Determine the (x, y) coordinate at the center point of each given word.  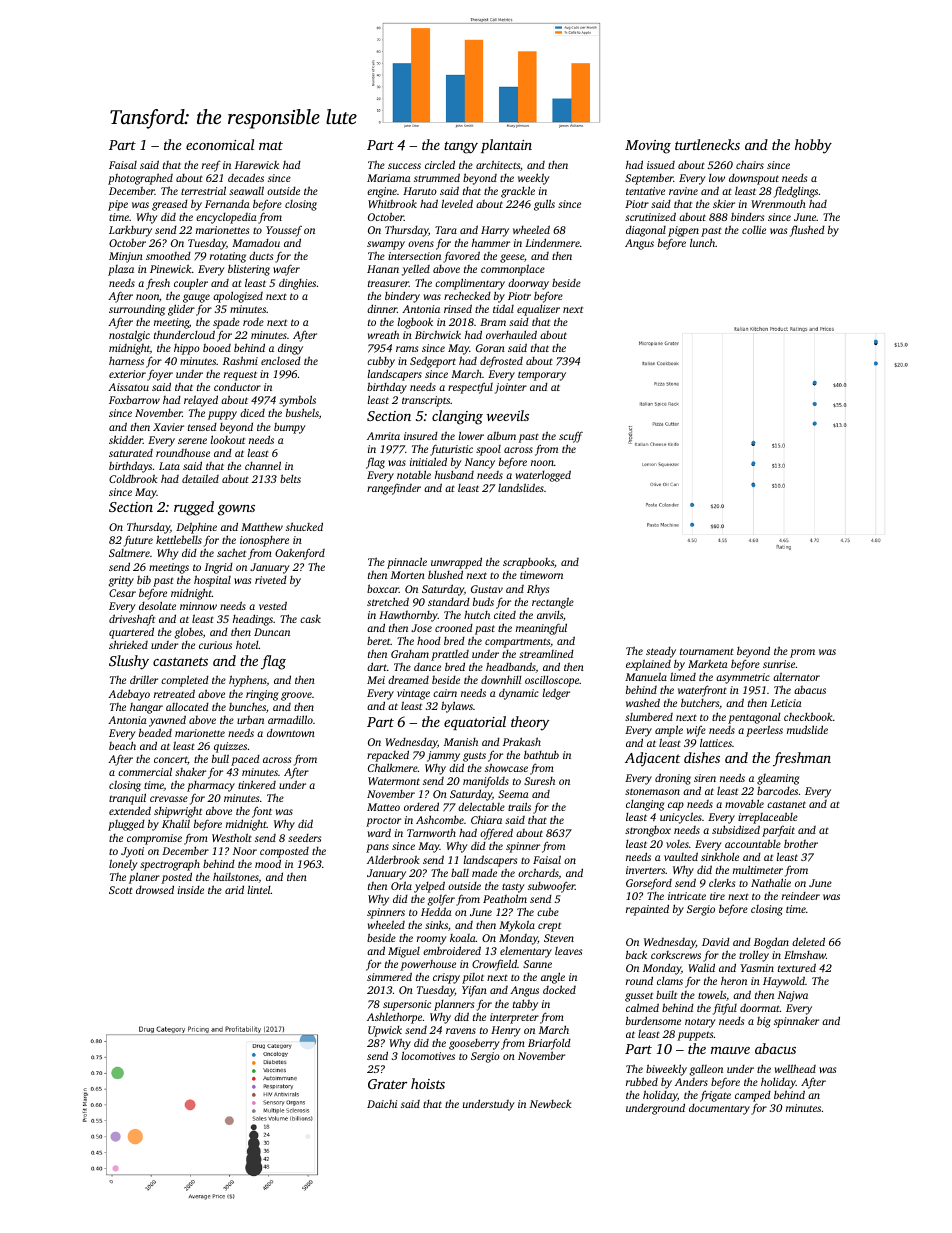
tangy (461, 147)
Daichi (382, 1104)
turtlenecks (707, 144)
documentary (719, 1109)
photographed (140, 179)
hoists (428, 1083)
